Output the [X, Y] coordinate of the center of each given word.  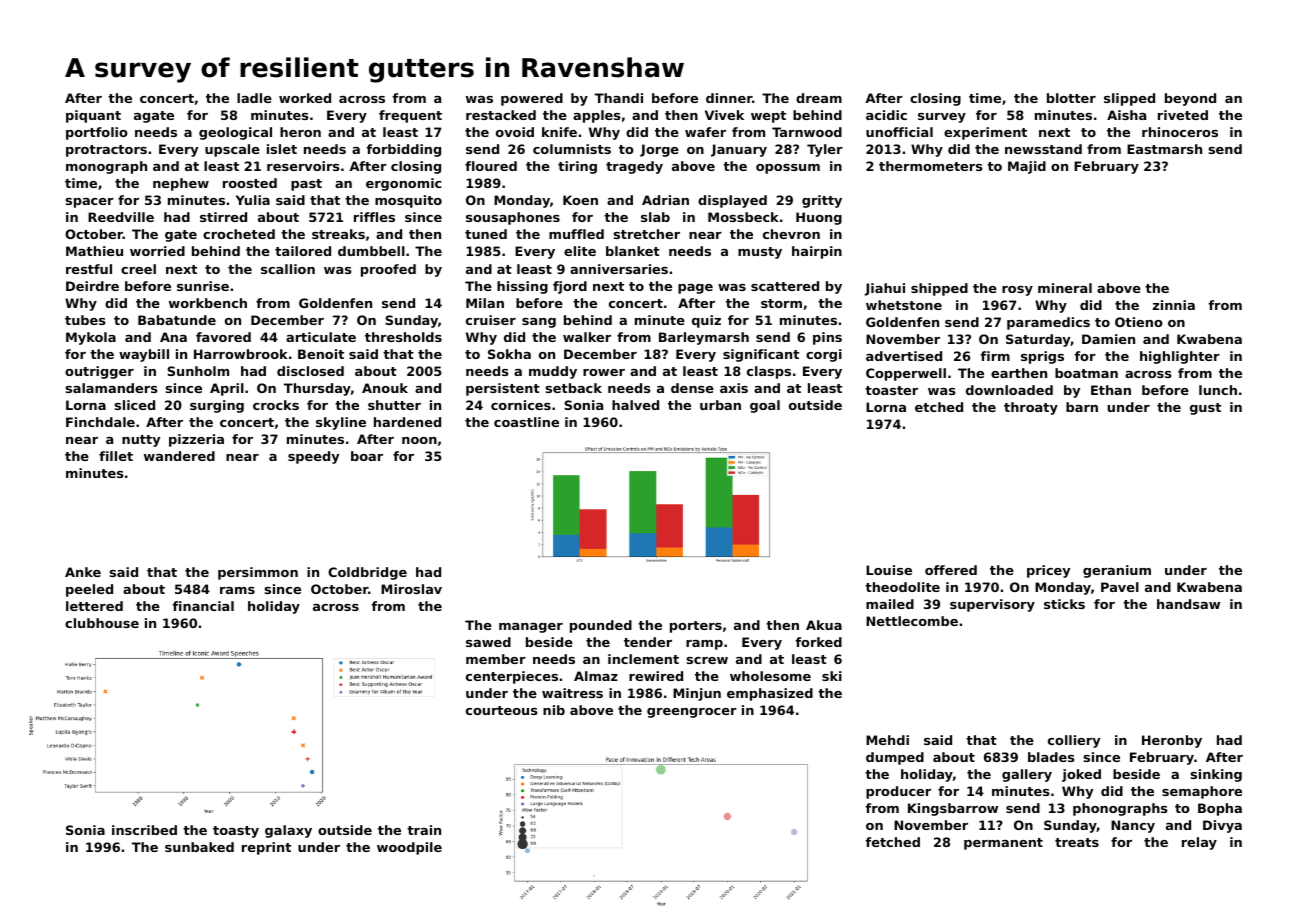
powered [532, 99]
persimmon [258, 573]
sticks [1064, 604]
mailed [890, 604]
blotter [1071, 98]
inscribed [144, 830]
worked [305, 98]
